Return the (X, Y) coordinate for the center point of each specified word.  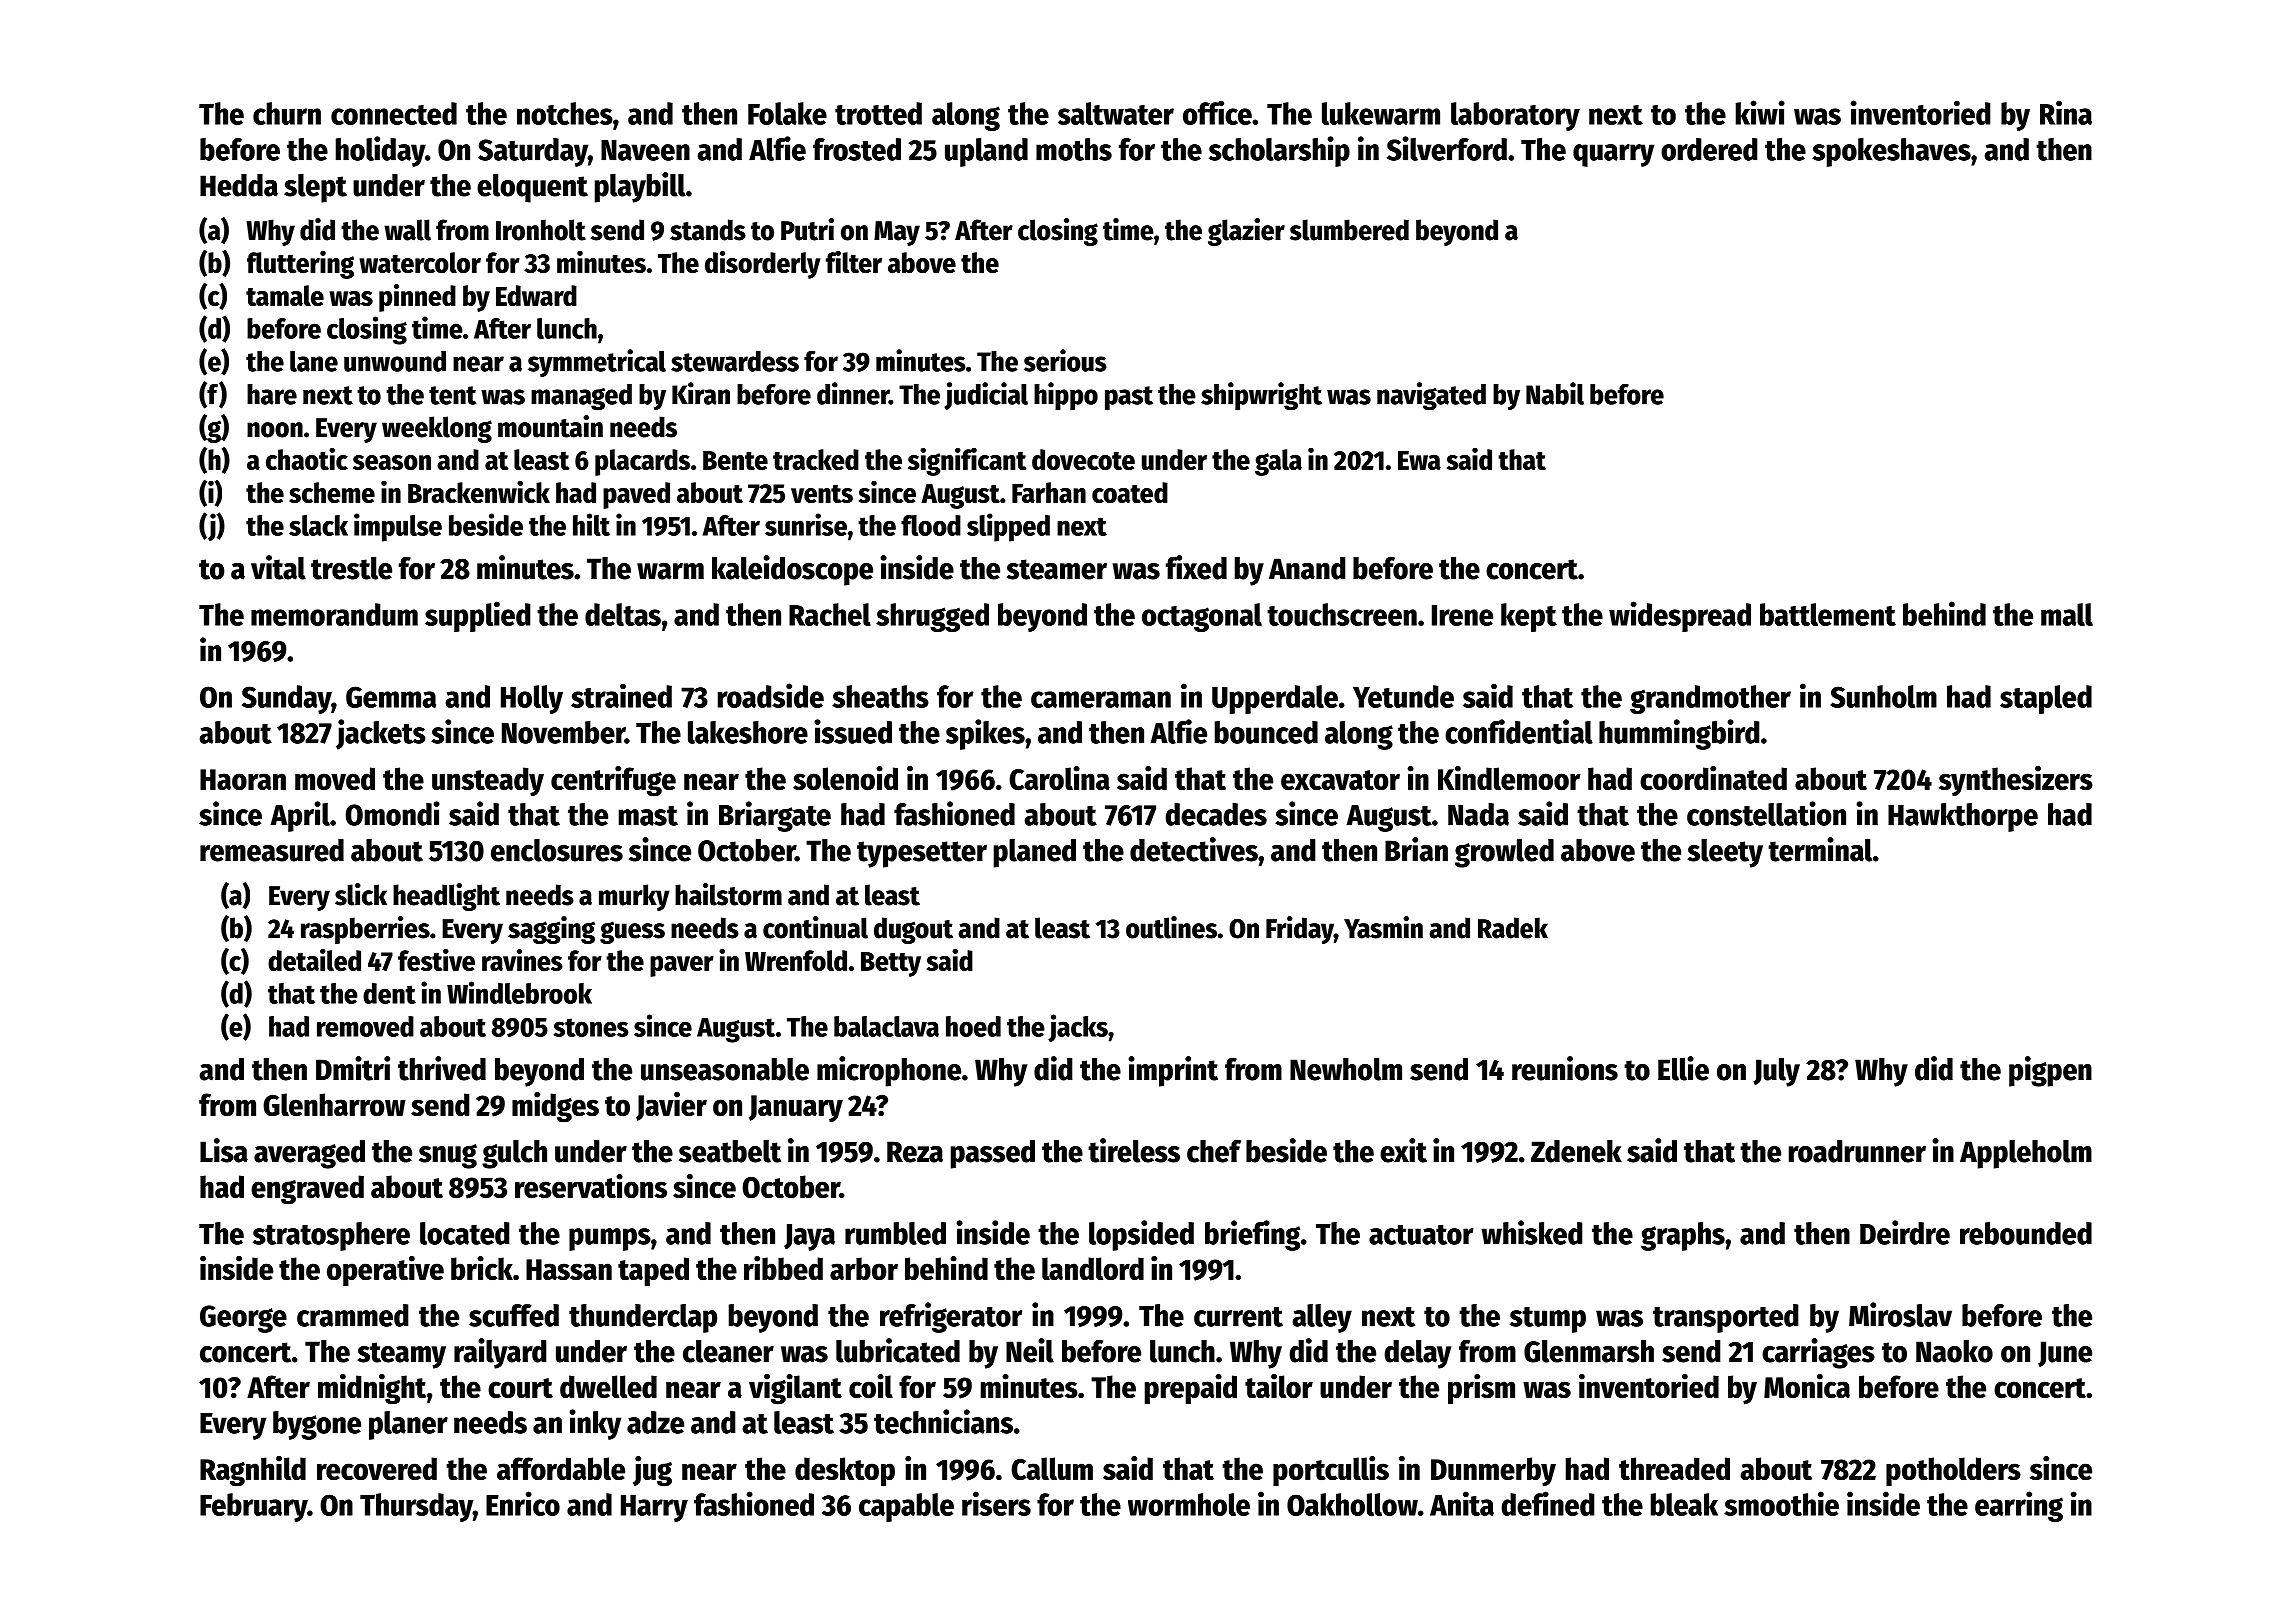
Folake (787, 113)
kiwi (1760, 112)
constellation (1766, 813)
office (1217, 113)
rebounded (2026, 1233)
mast (648, 816)
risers (996, 1503)
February (254, 1507)
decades (1216, 814)
